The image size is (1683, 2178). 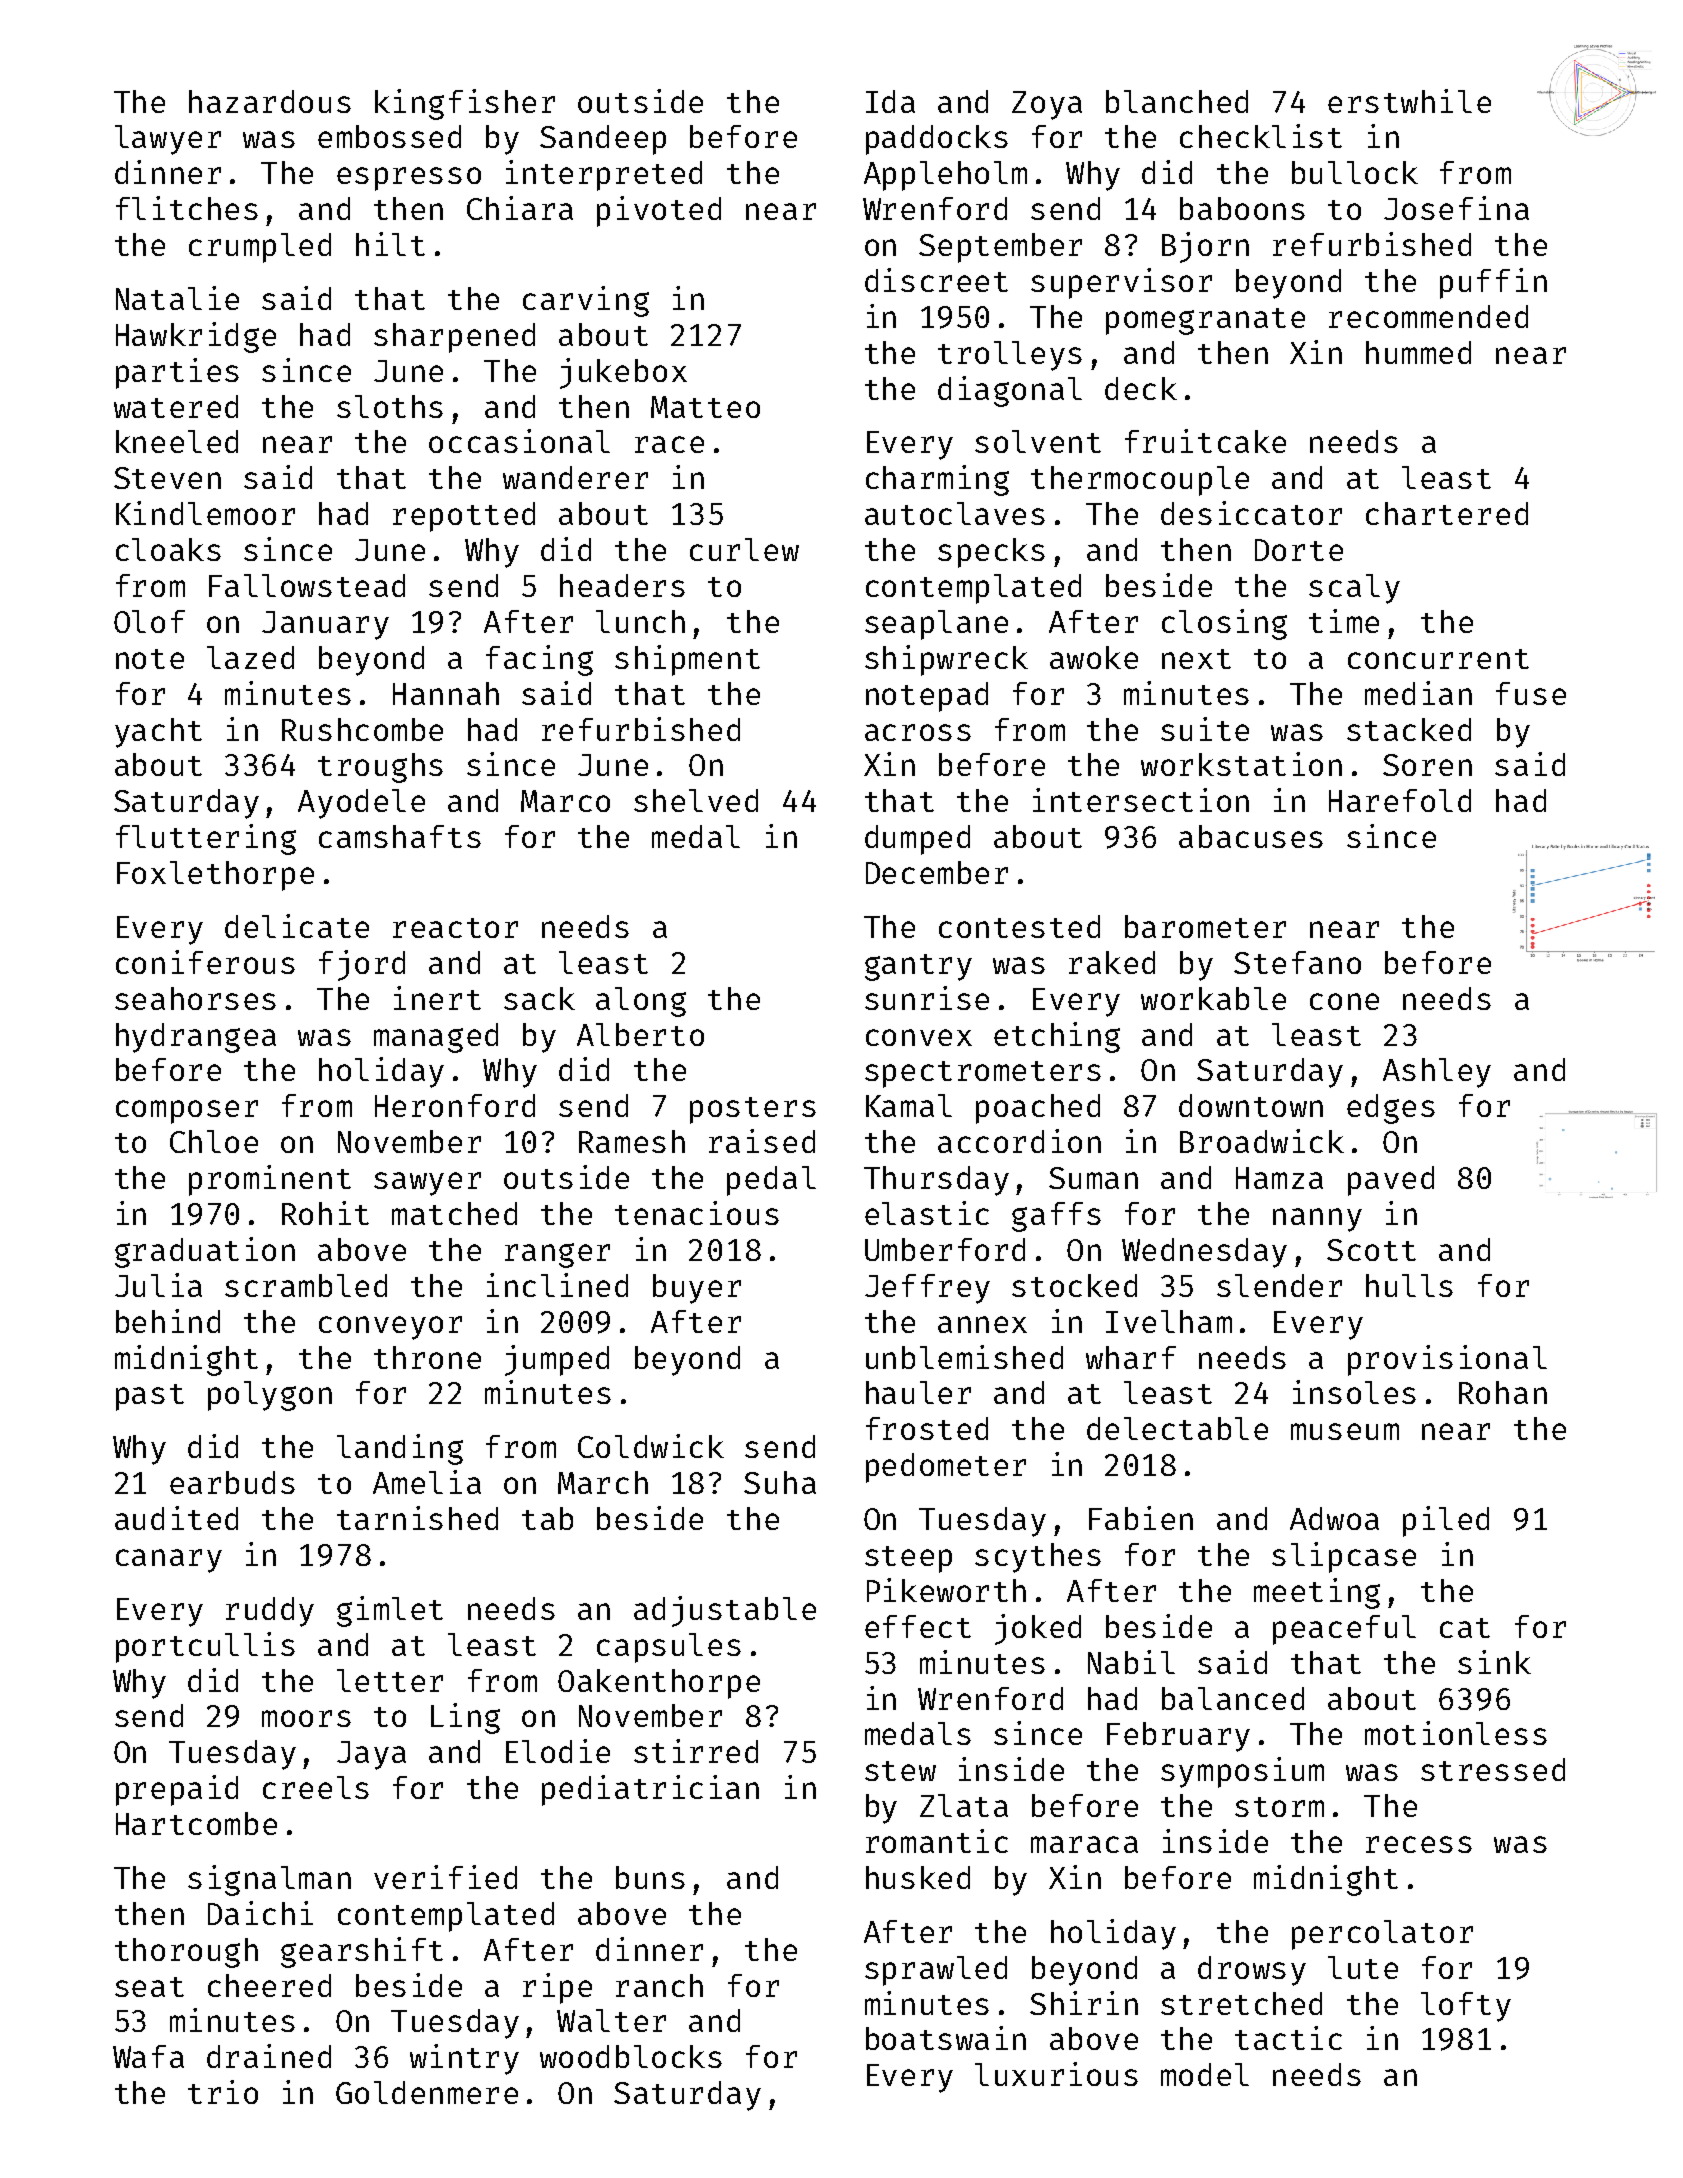 What do you see at coordinates (150, 1397) in the page?
I see `past` at bounding box center [150, 1397].
